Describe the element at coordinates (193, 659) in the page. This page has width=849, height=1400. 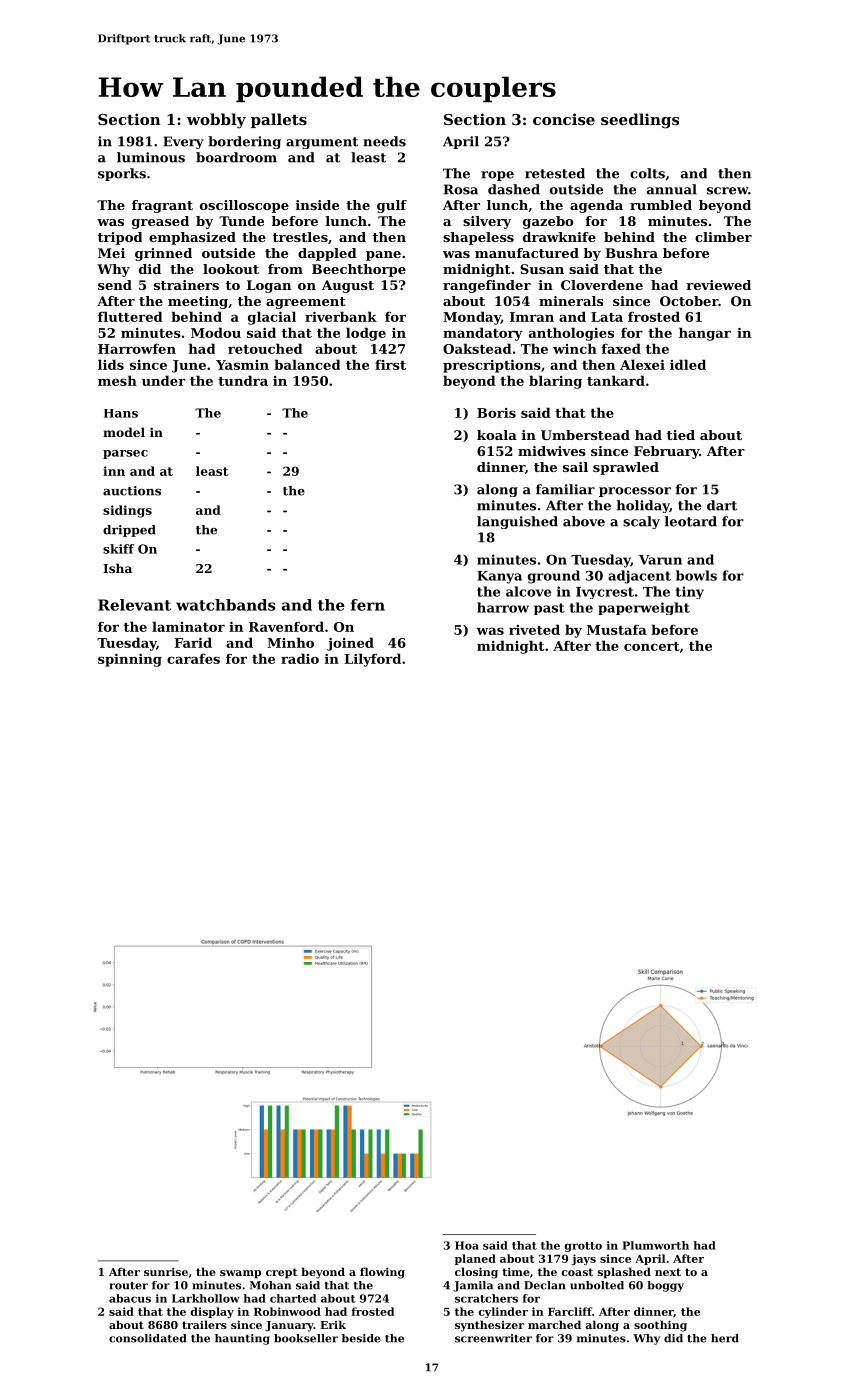
I see `carafes` at that location.
